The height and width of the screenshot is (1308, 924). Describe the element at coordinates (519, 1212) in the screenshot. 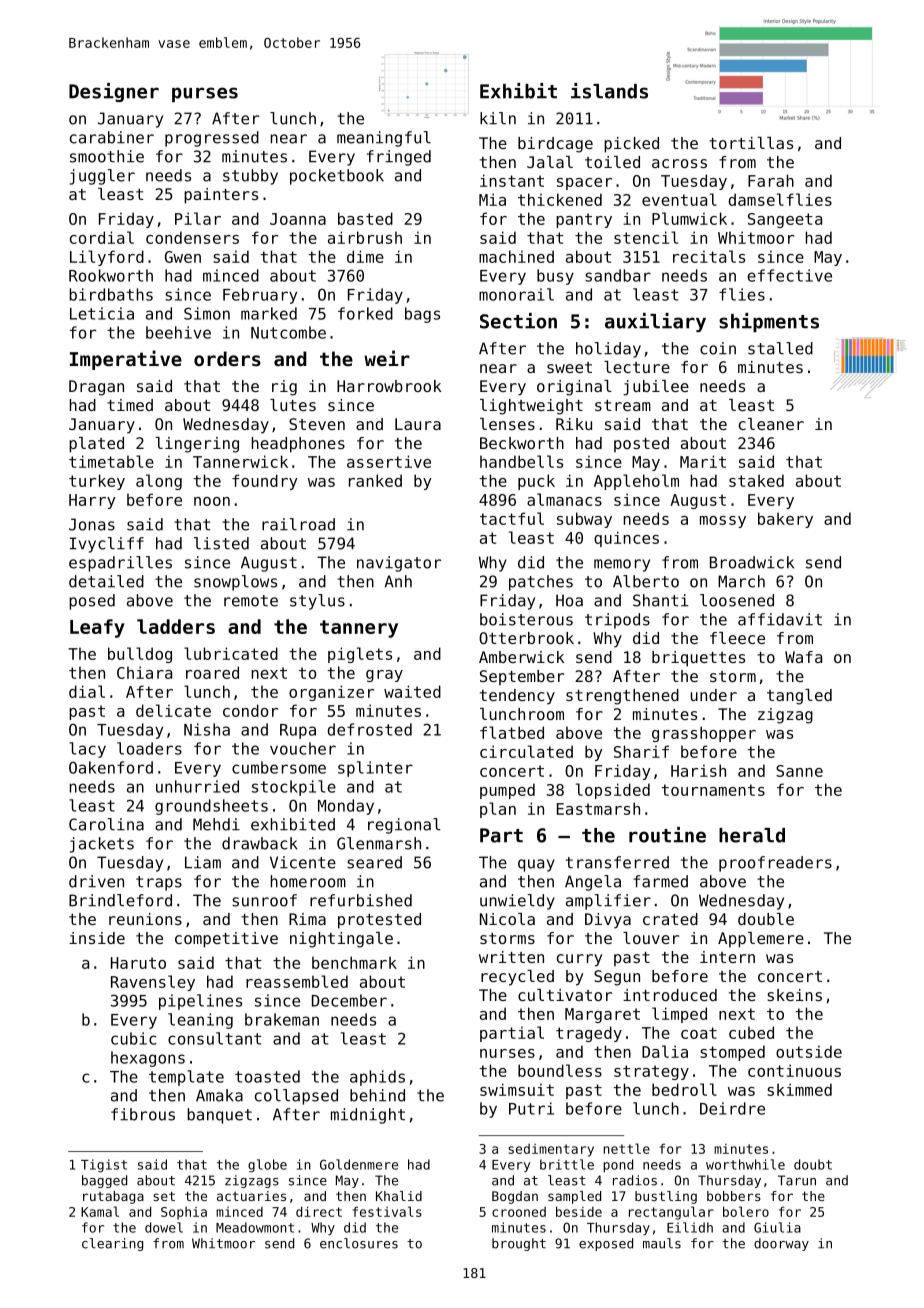

I see `crooned` at that location.
